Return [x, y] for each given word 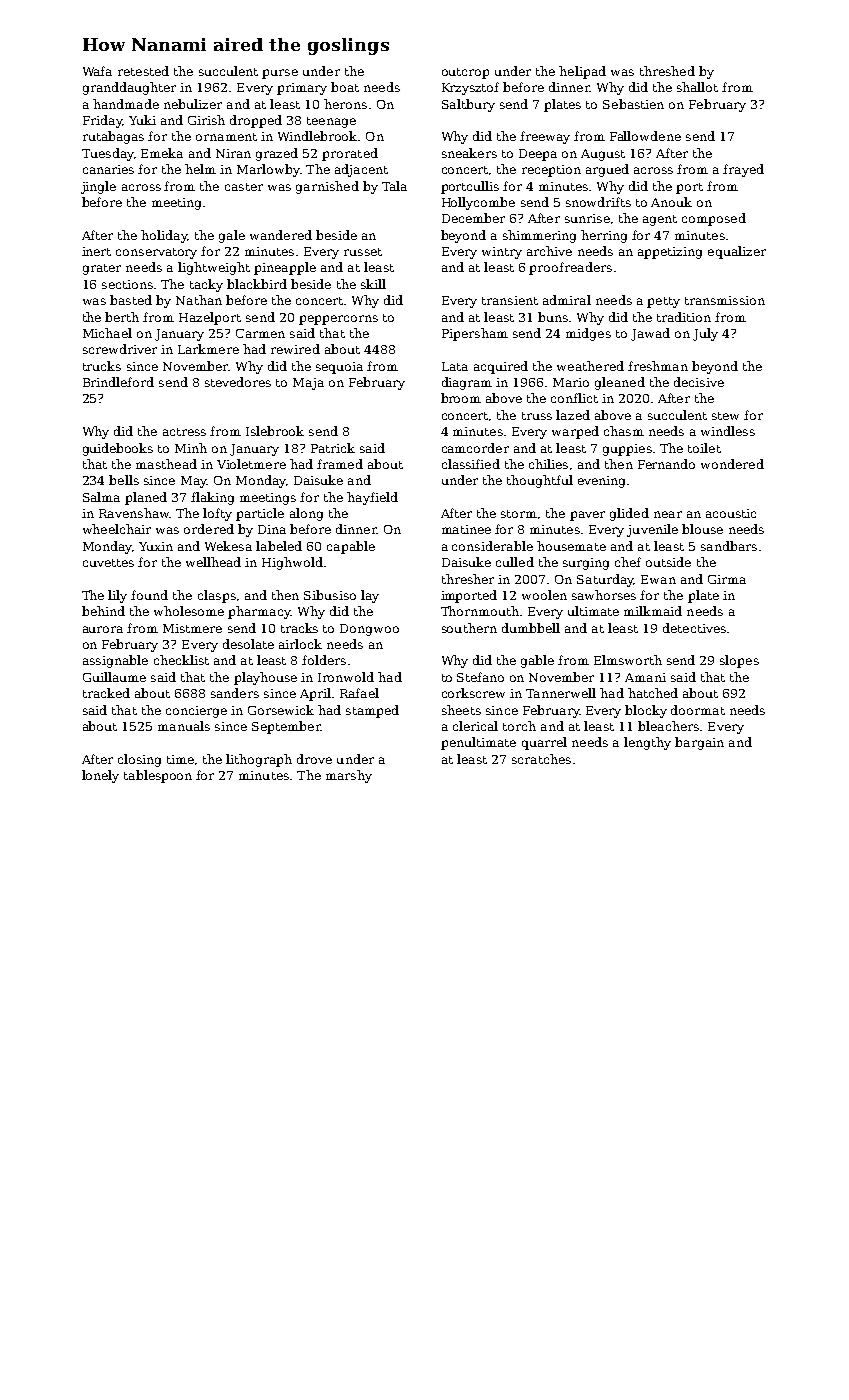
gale [232, 236]
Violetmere [251, 464]
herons [345, 104]
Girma [727, 579]
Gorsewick [281, 710]
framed [340, 464]
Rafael [359, 693]
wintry [502, 253]
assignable [115, 661]
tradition [684, 317]
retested [143, 71]
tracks [299, 628]
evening [601, 482]
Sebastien [633, 104]
